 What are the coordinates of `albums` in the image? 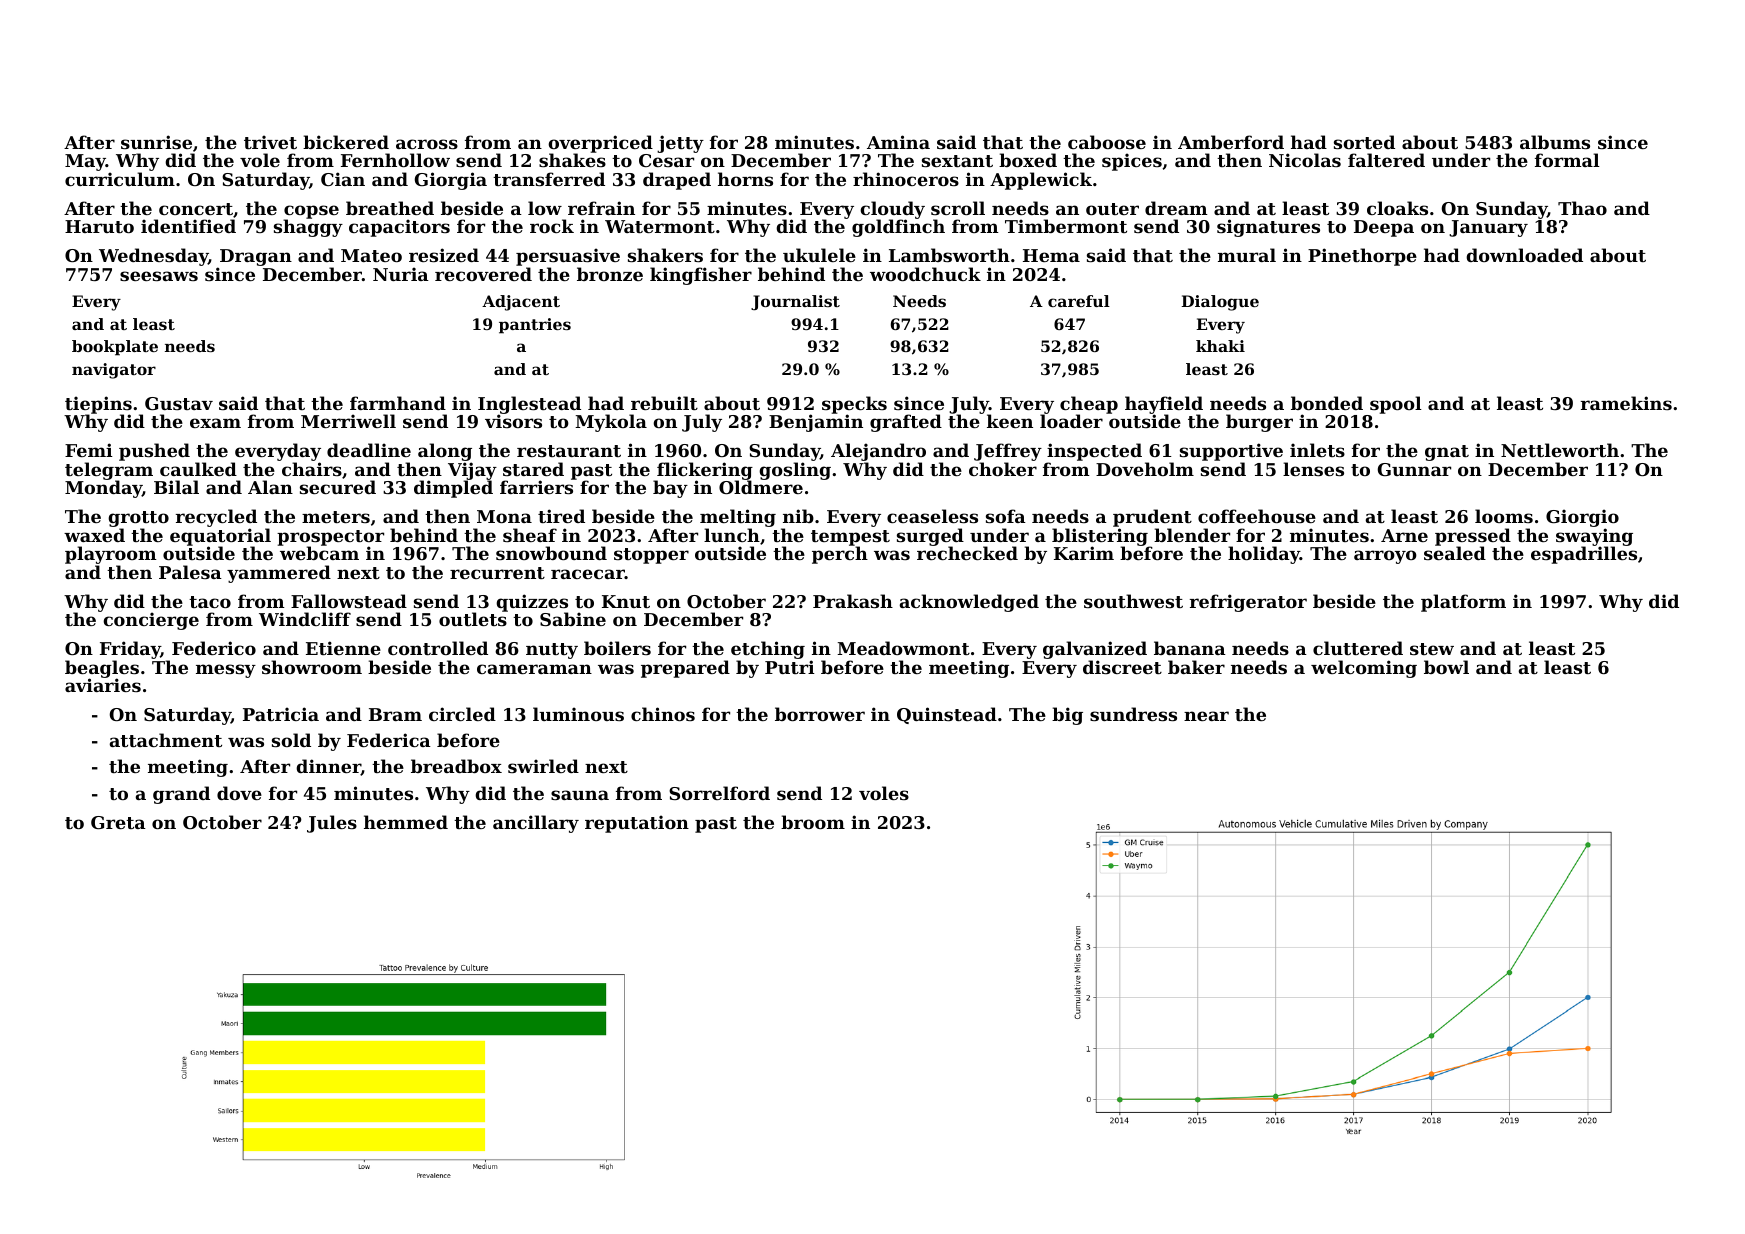 It's located at (1555, 142).
